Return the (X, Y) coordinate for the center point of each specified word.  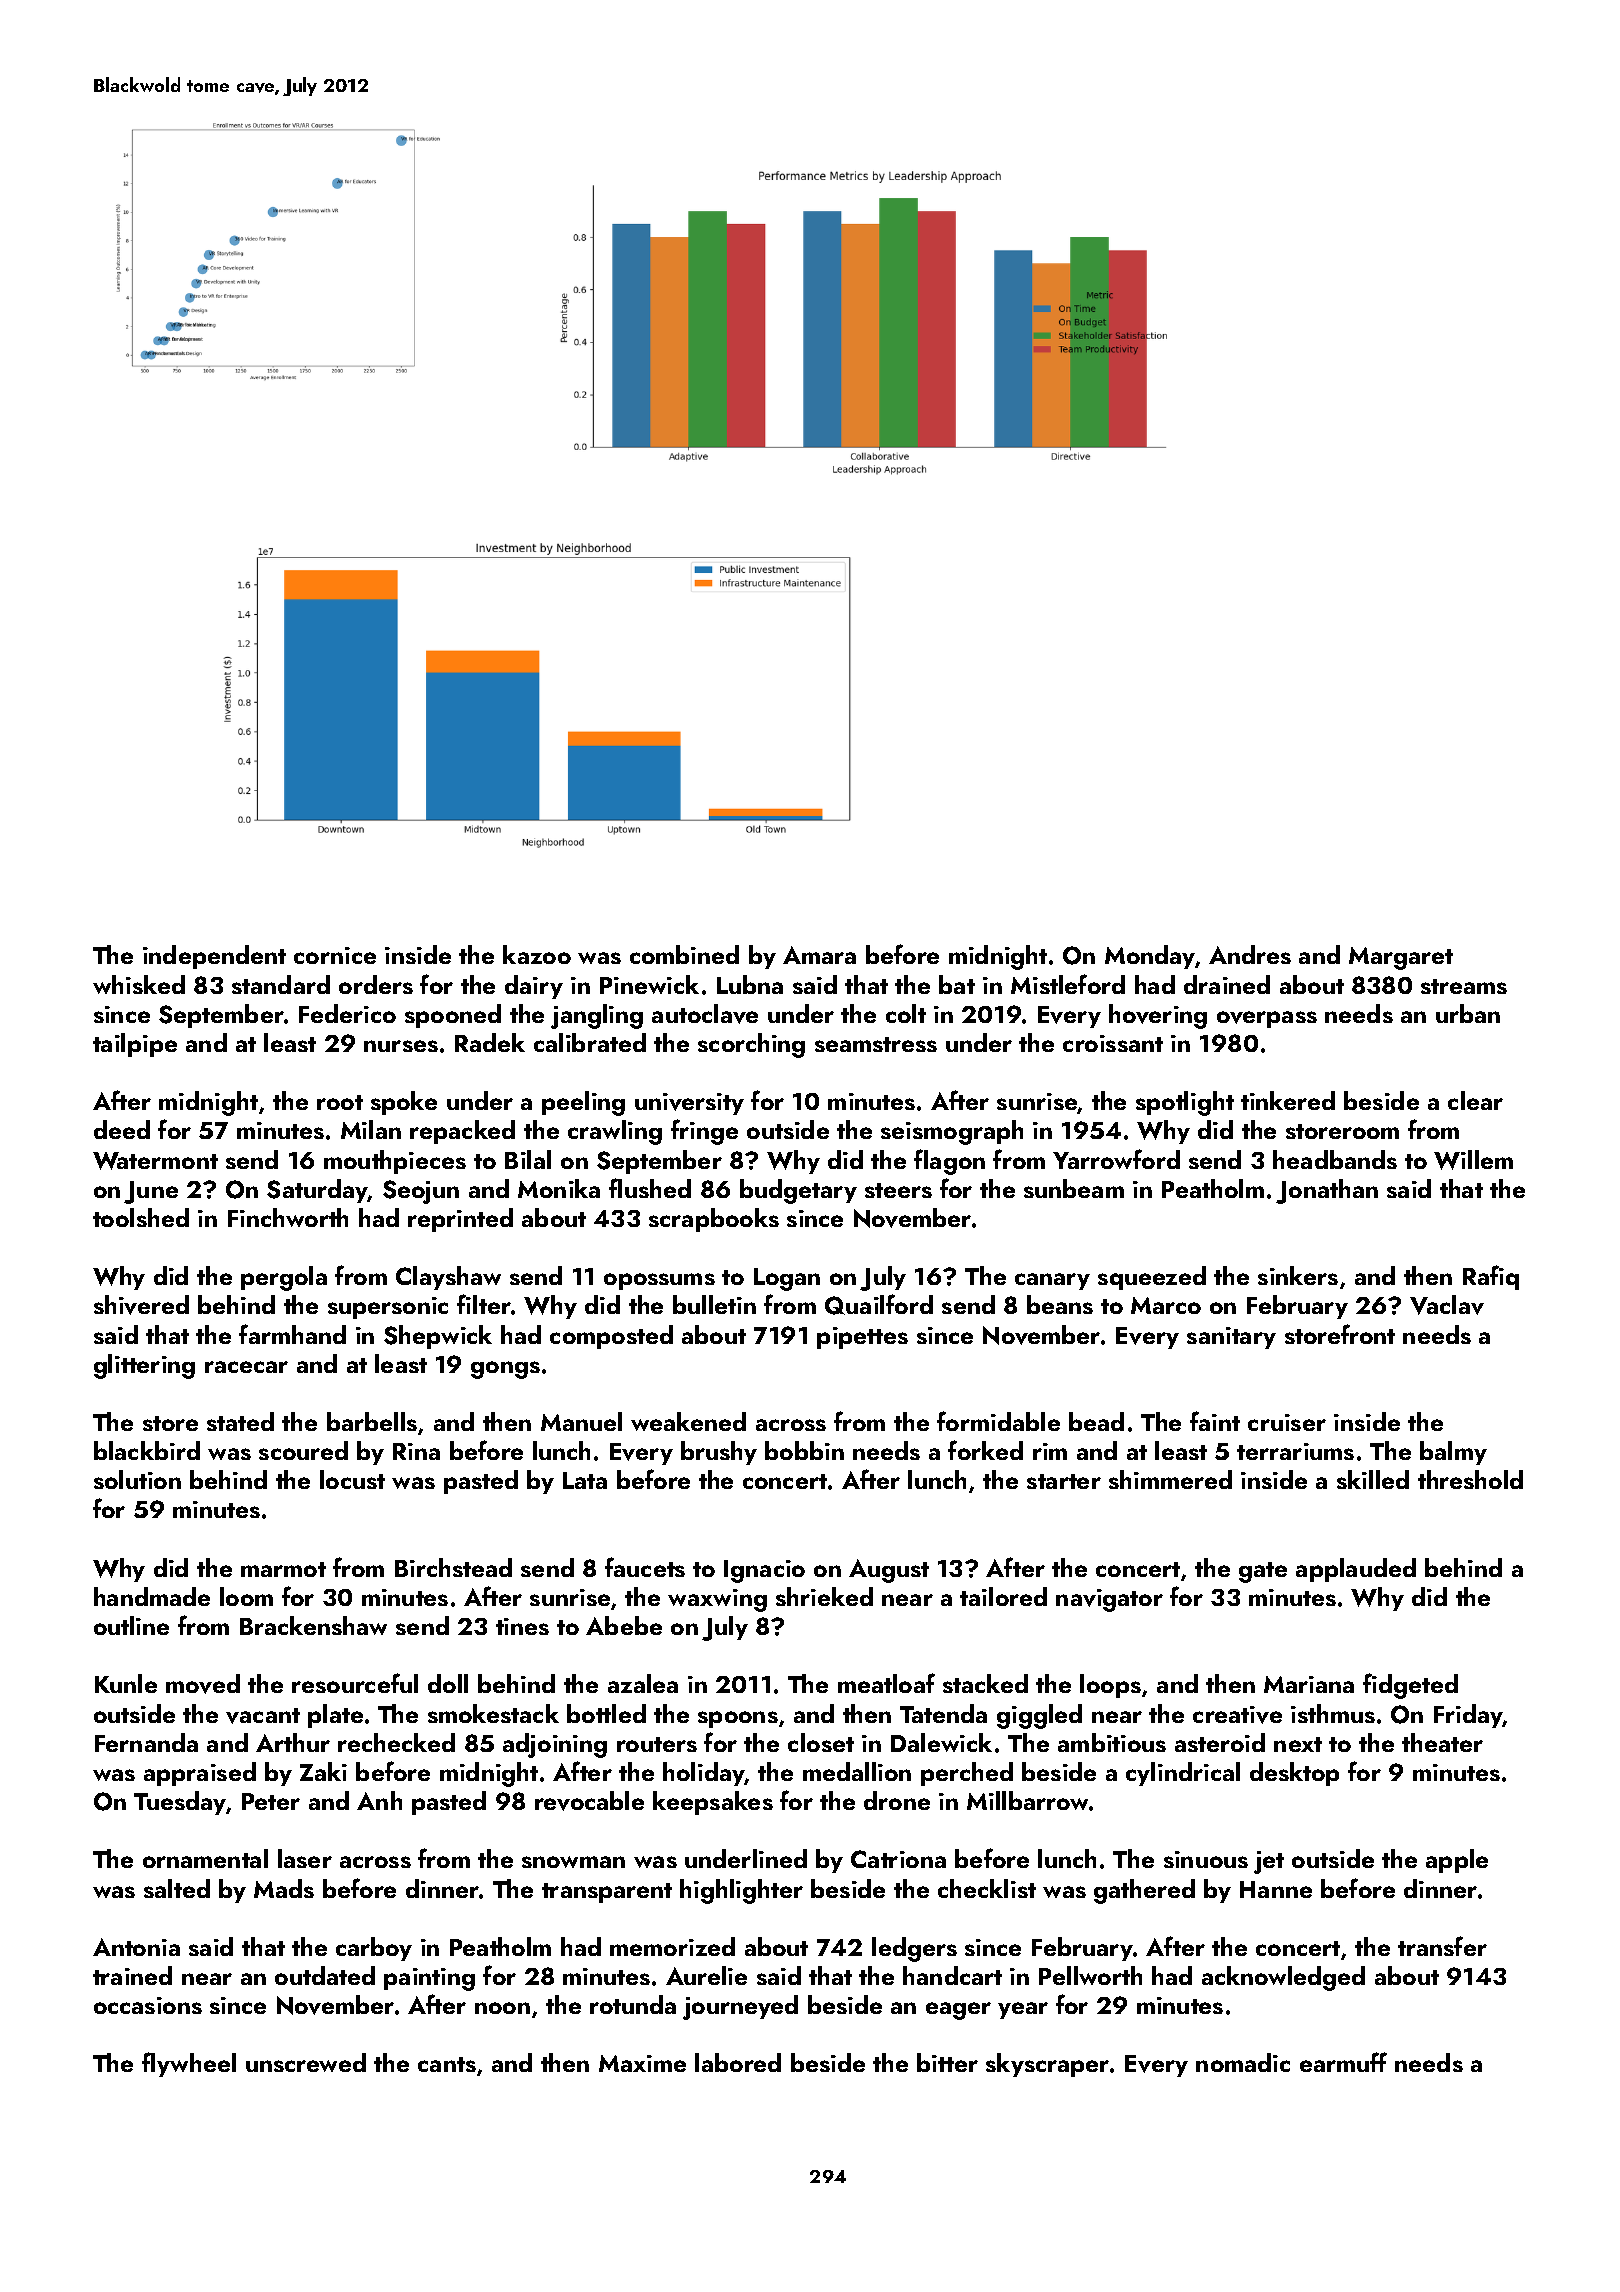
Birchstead (453, 1567)
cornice (335, 955)
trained (132, 1975)
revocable (589, 1801)
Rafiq (1491, 1277)
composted (611, 1337)
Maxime (642, 2063)
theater (1442, 1742)
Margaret (1401, 958)
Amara (819, 955)
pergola (284, 1278)
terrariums (1295, 1451)
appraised (200, 1774)
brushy (719, 1453)
